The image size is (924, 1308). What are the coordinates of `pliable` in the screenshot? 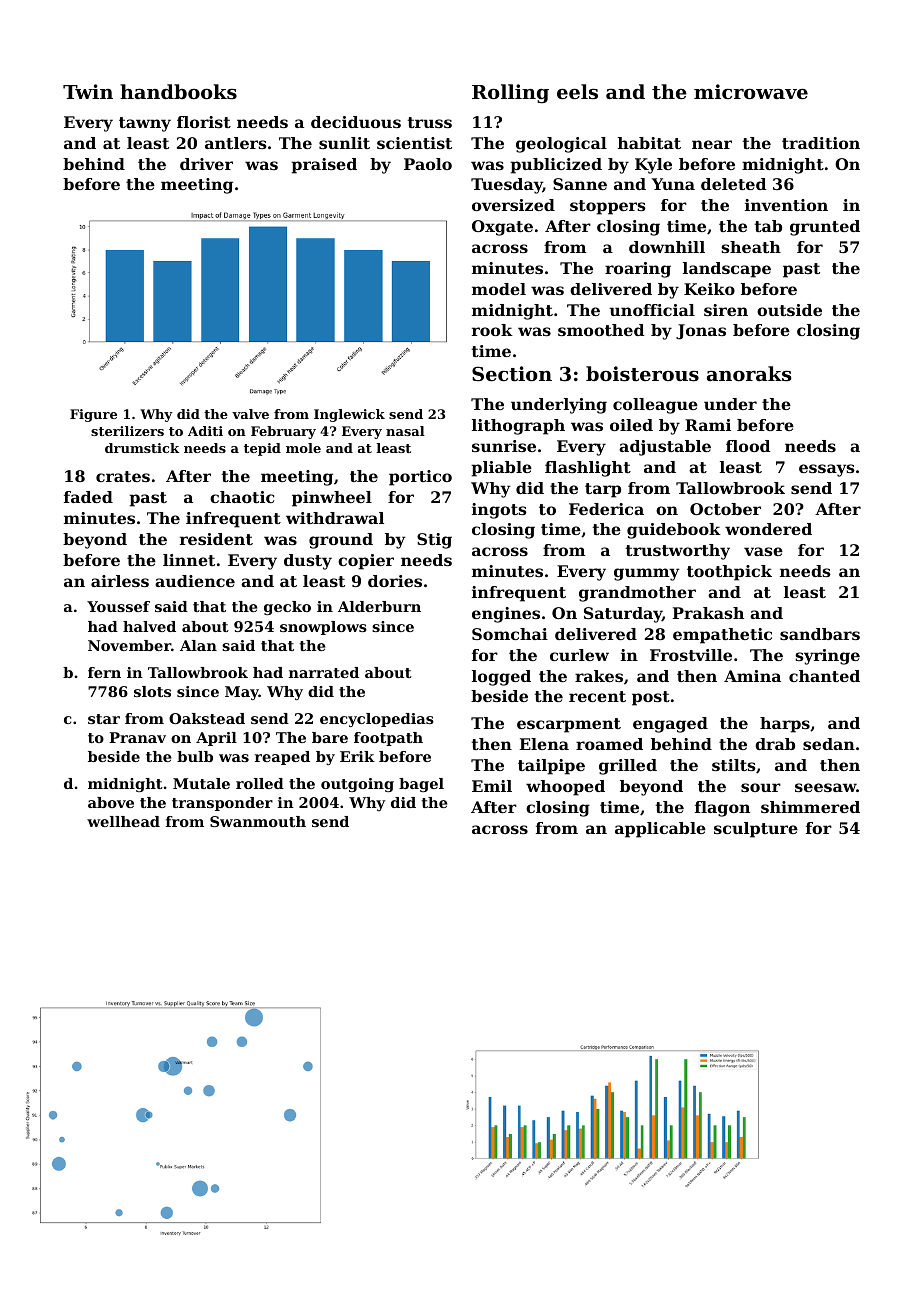 It's located at (501, 469).
